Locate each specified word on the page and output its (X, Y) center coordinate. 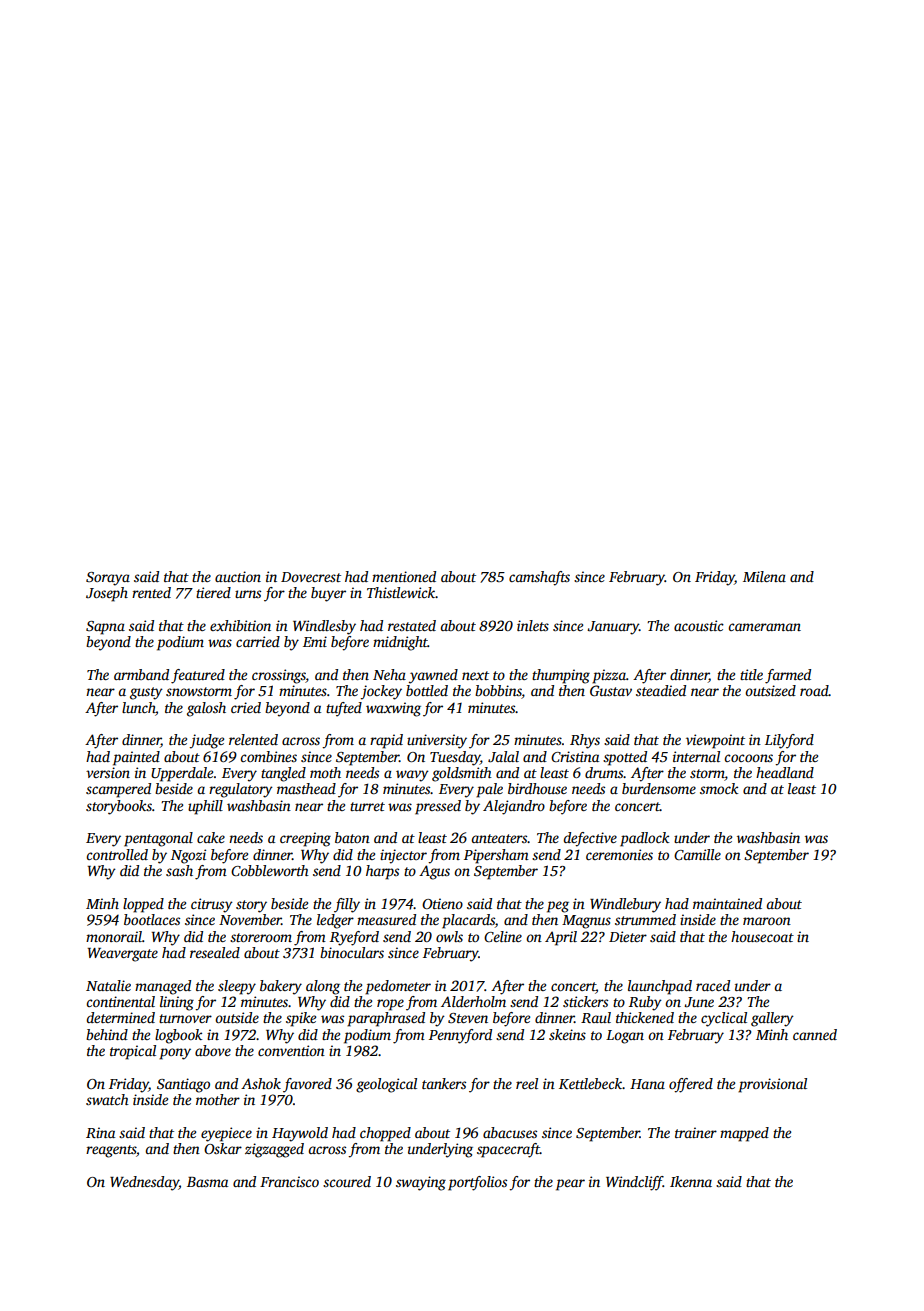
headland (785, 772)
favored (307, 1085)
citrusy (212, 905)
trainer (696, 1132)
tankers (444, 1083)
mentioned (404, 576)
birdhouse (537, 788)
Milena (764, 576)
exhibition (240, 625)
